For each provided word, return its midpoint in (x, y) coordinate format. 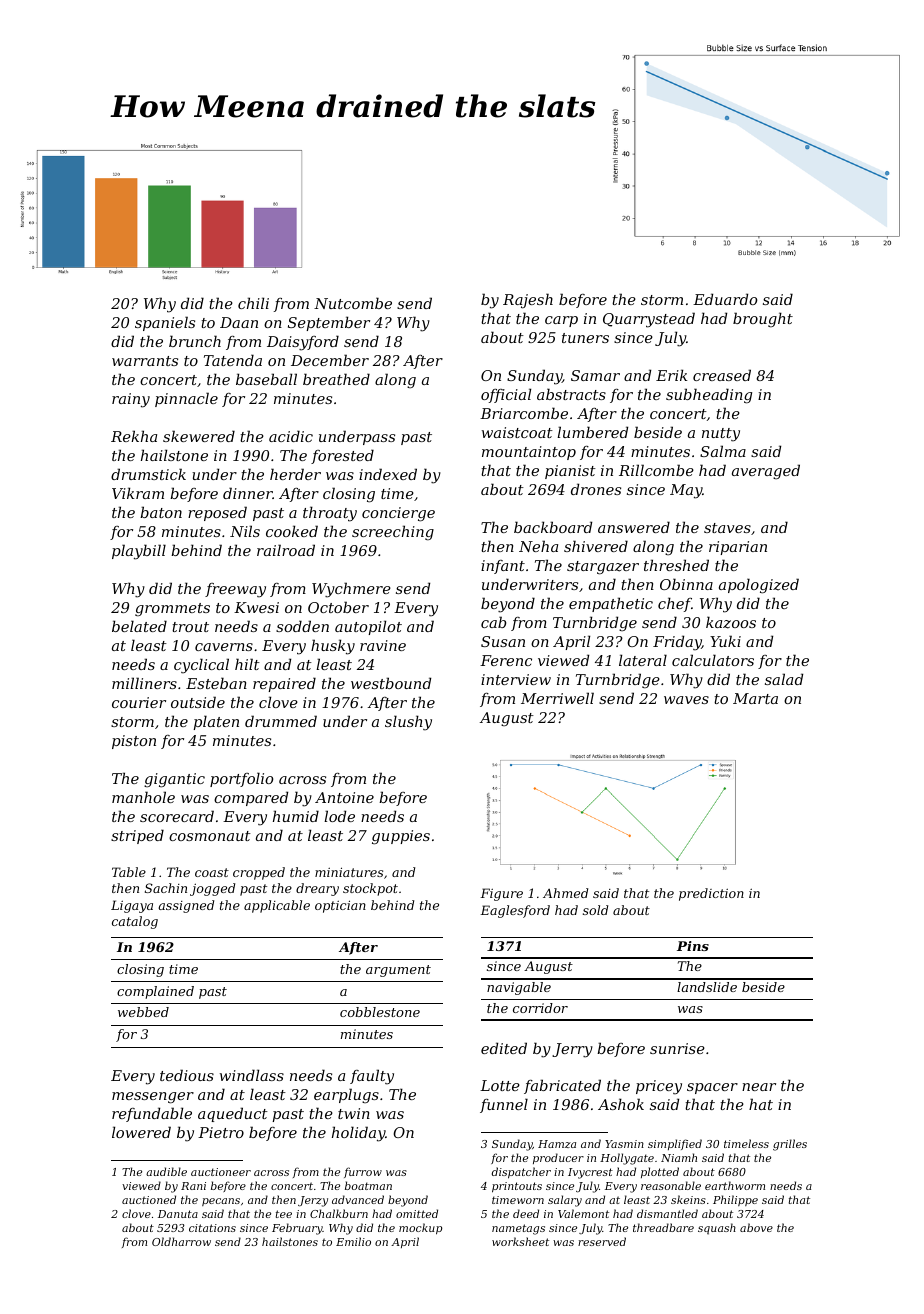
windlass (252, 1075)
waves (686, 700)
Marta (755, 698)
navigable (519, 988)
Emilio (353, 1241)
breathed (336, 379)
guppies (401, 837)
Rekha (134, 436)
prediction (711, 894)
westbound (391, 683)
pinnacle (186, 399)
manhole (143, 797)
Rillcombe (656, 470)
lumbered (592, 432)
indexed (388, 474)
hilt (247, 664)
